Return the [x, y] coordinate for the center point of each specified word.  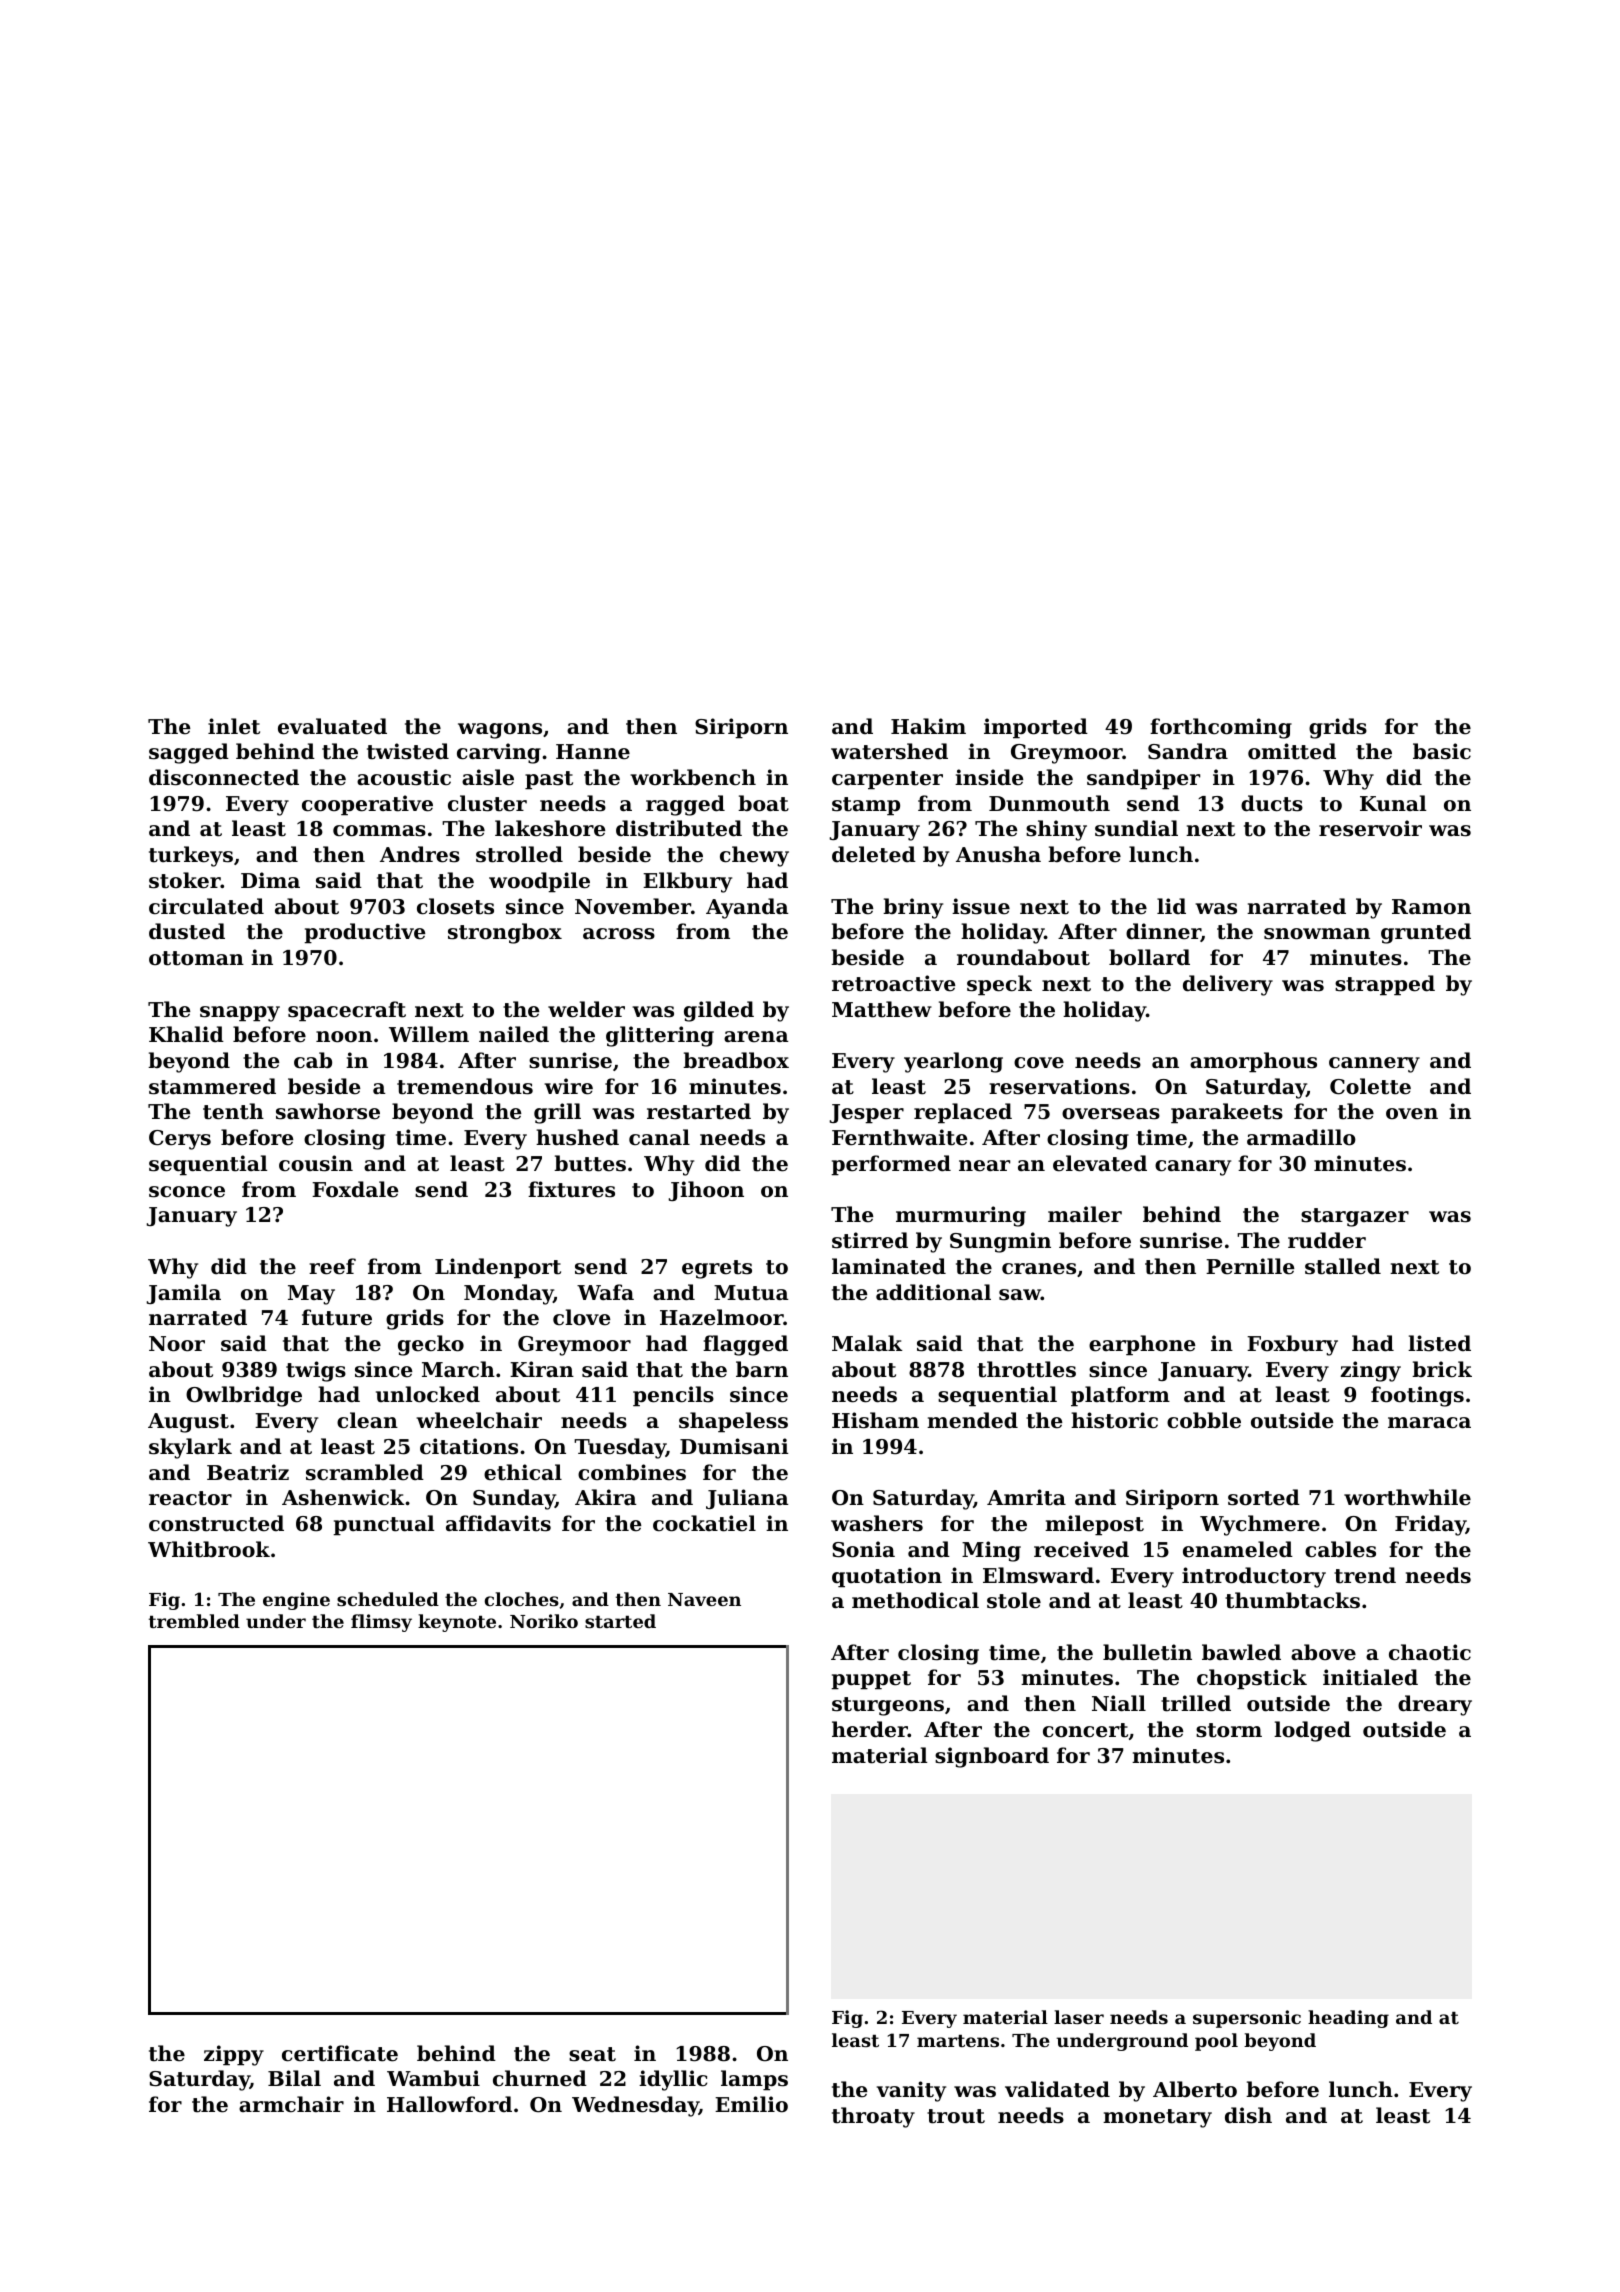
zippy [234, 2055]
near [984, 1166]
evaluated [332, 726]
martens [958, 2041]
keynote [457, 1623]
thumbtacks [1292, 1600]
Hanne [593, 752]
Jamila [183, 1294]
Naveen [704, 1599]
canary [1193, 1168]
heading [1348, 2019]
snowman [1317, 934]
